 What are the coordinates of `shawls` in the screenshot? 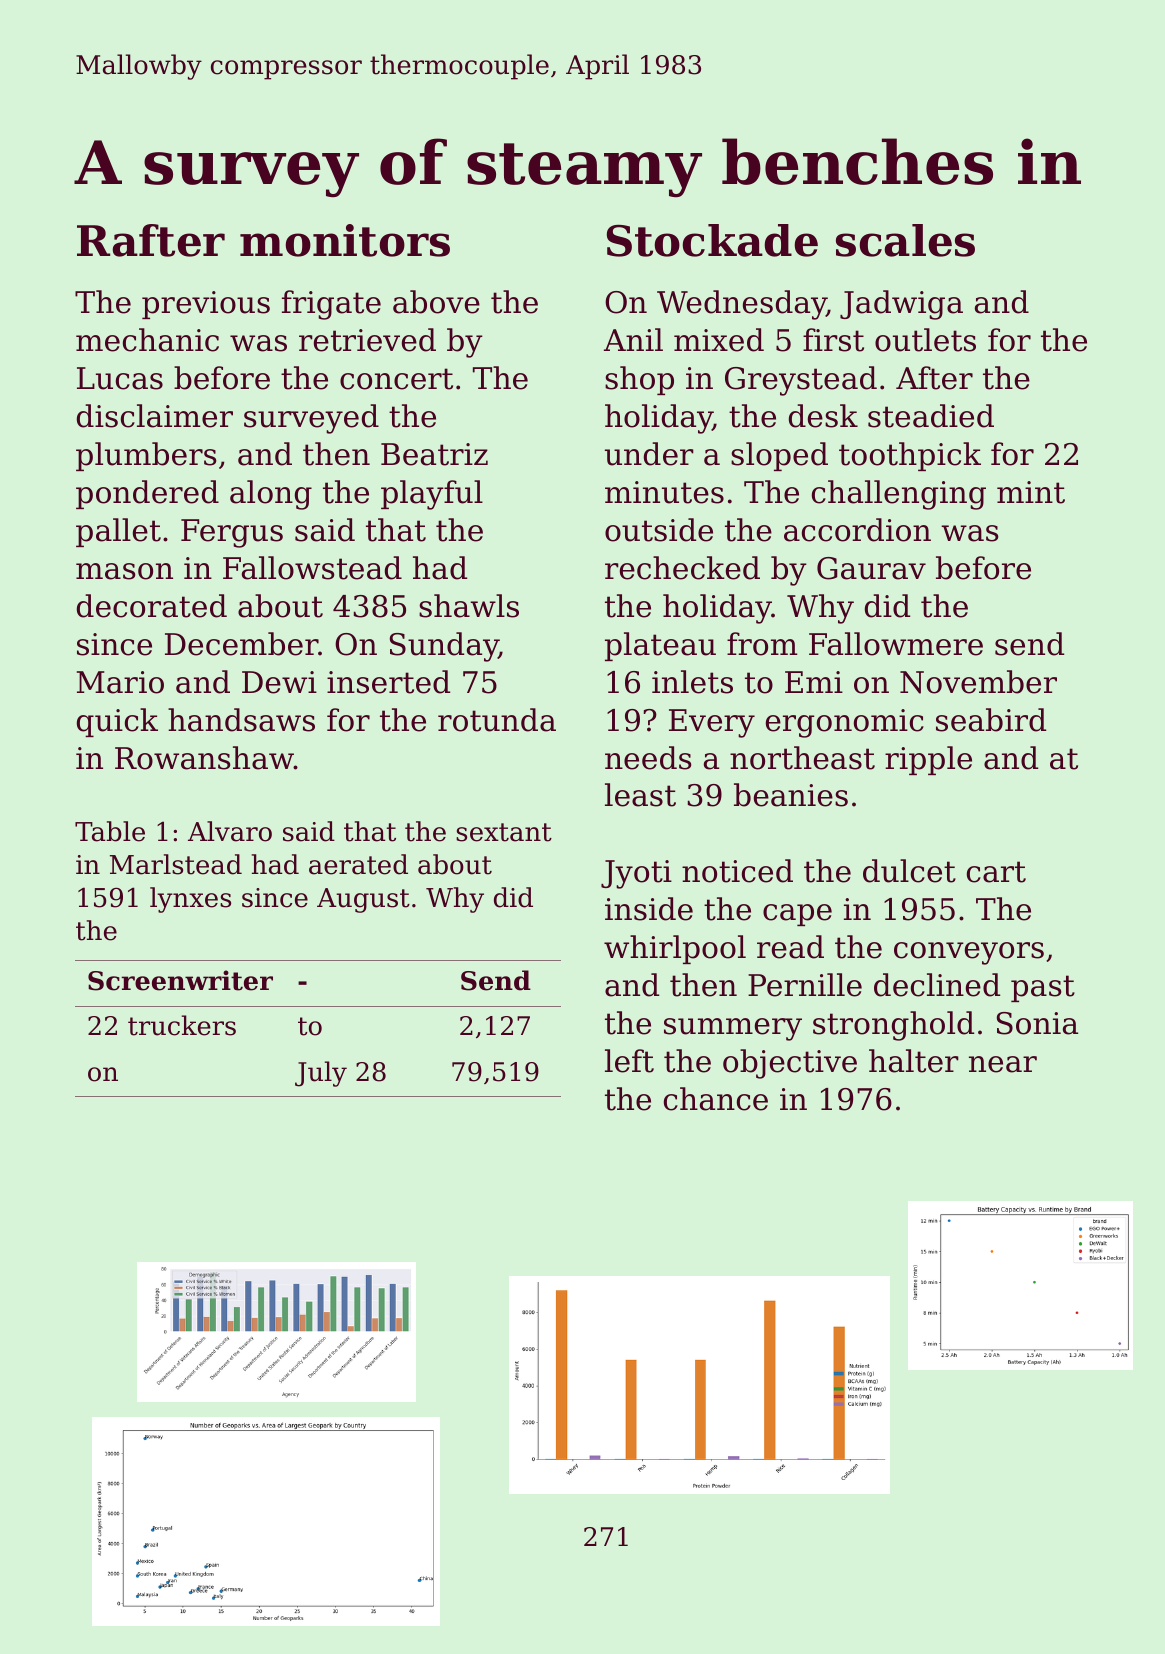 It's located at (469, 606).
